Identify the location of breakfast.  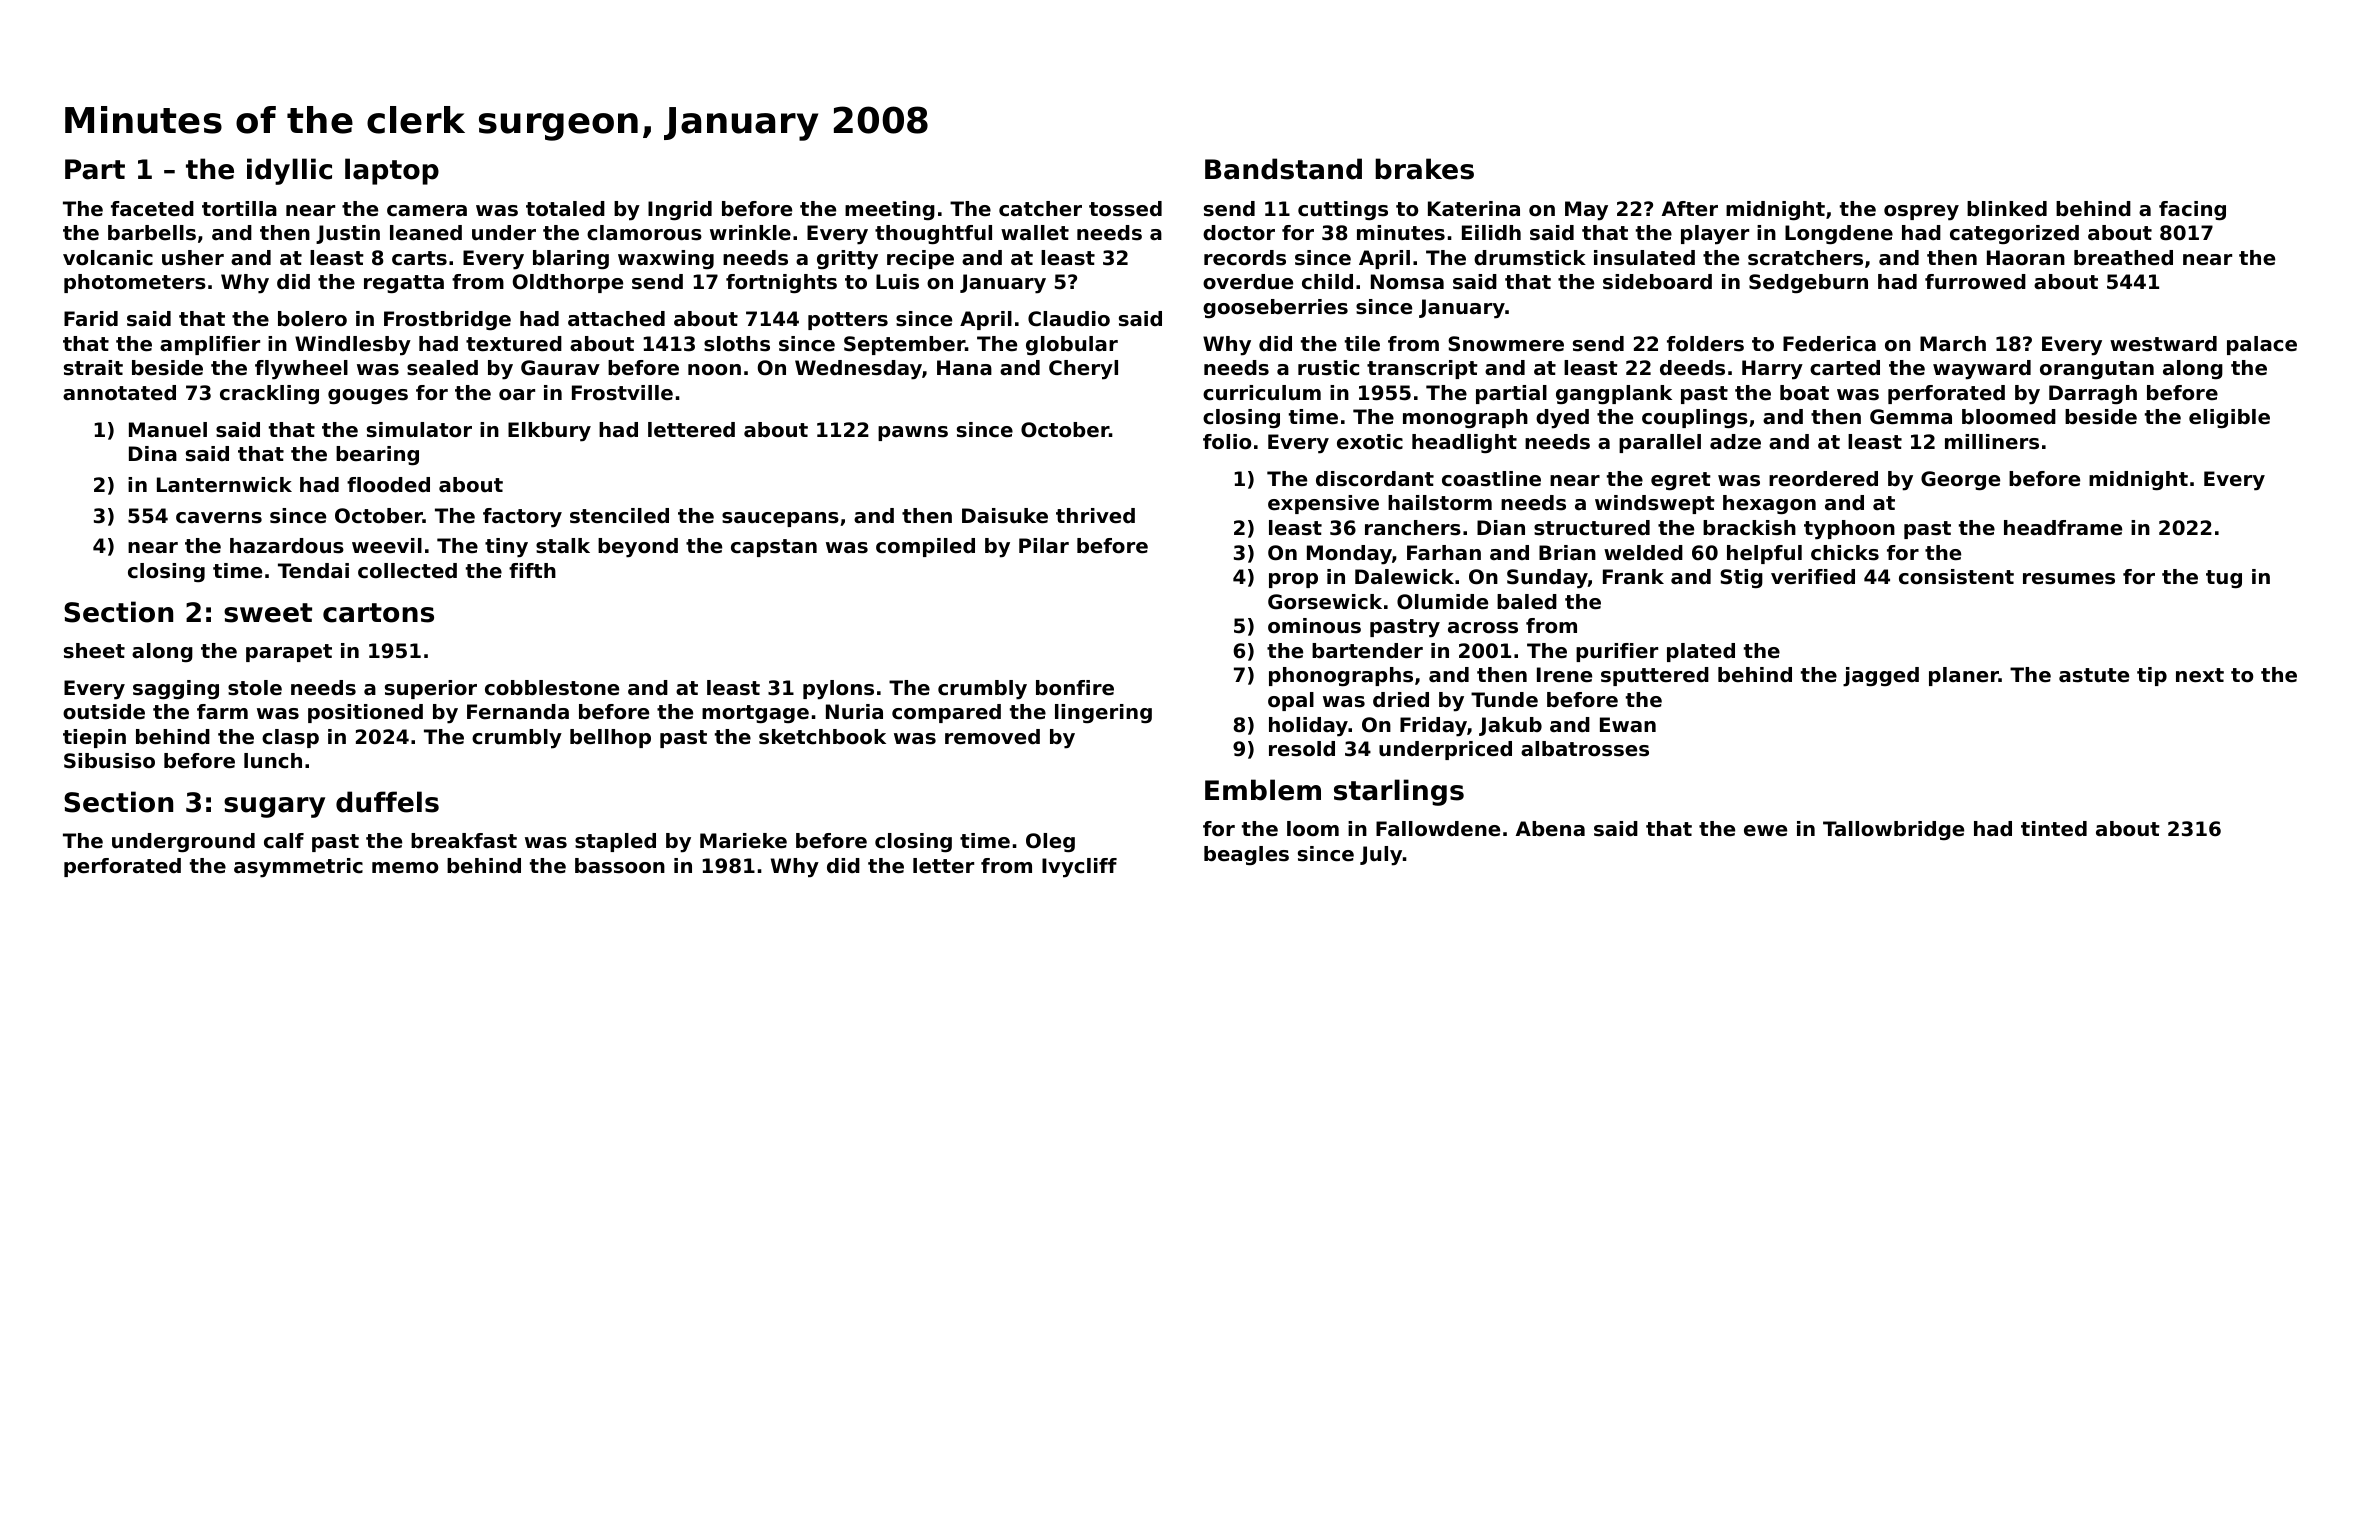
(464, 841).
